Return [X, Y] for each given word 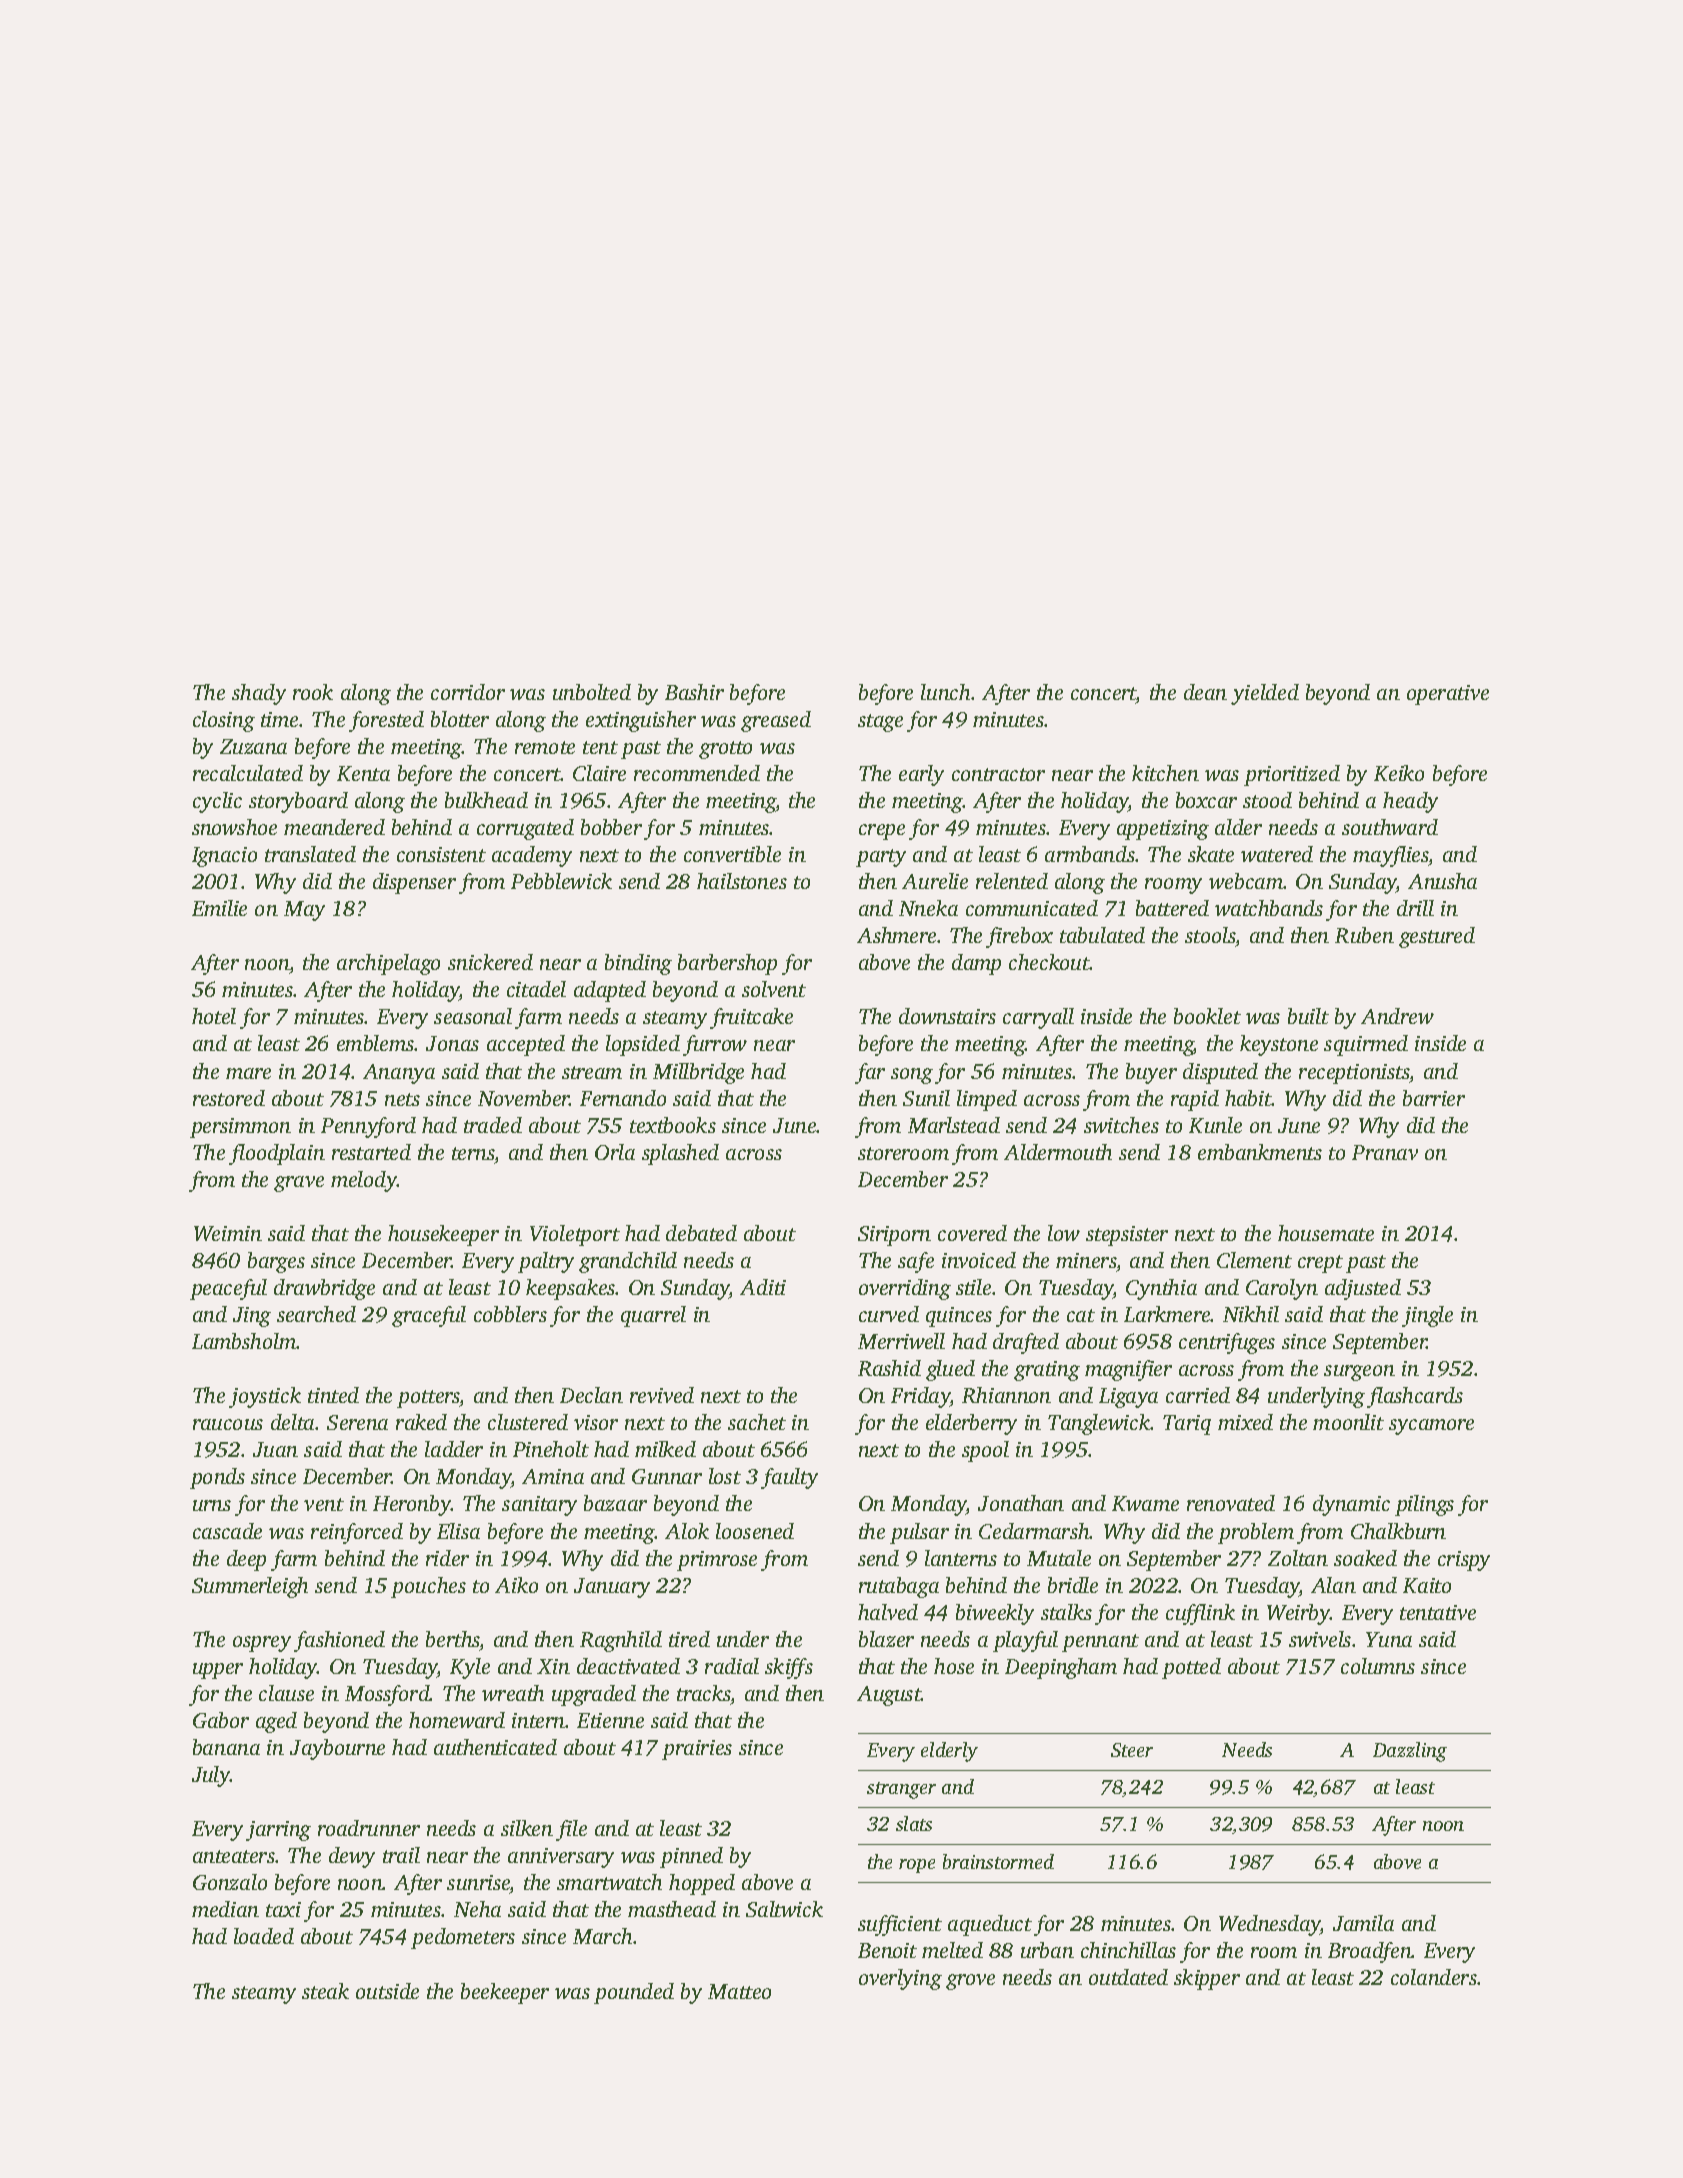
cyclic [217, 802]
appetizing [1163, 830]
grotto [725, 750]
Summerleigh [250, 1587]
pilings [1424, 1505]
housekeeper [443, 1235]
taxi [283, 1909]
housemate [1326, 1233]
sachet [757, 1422]
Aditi [763, 1287]
